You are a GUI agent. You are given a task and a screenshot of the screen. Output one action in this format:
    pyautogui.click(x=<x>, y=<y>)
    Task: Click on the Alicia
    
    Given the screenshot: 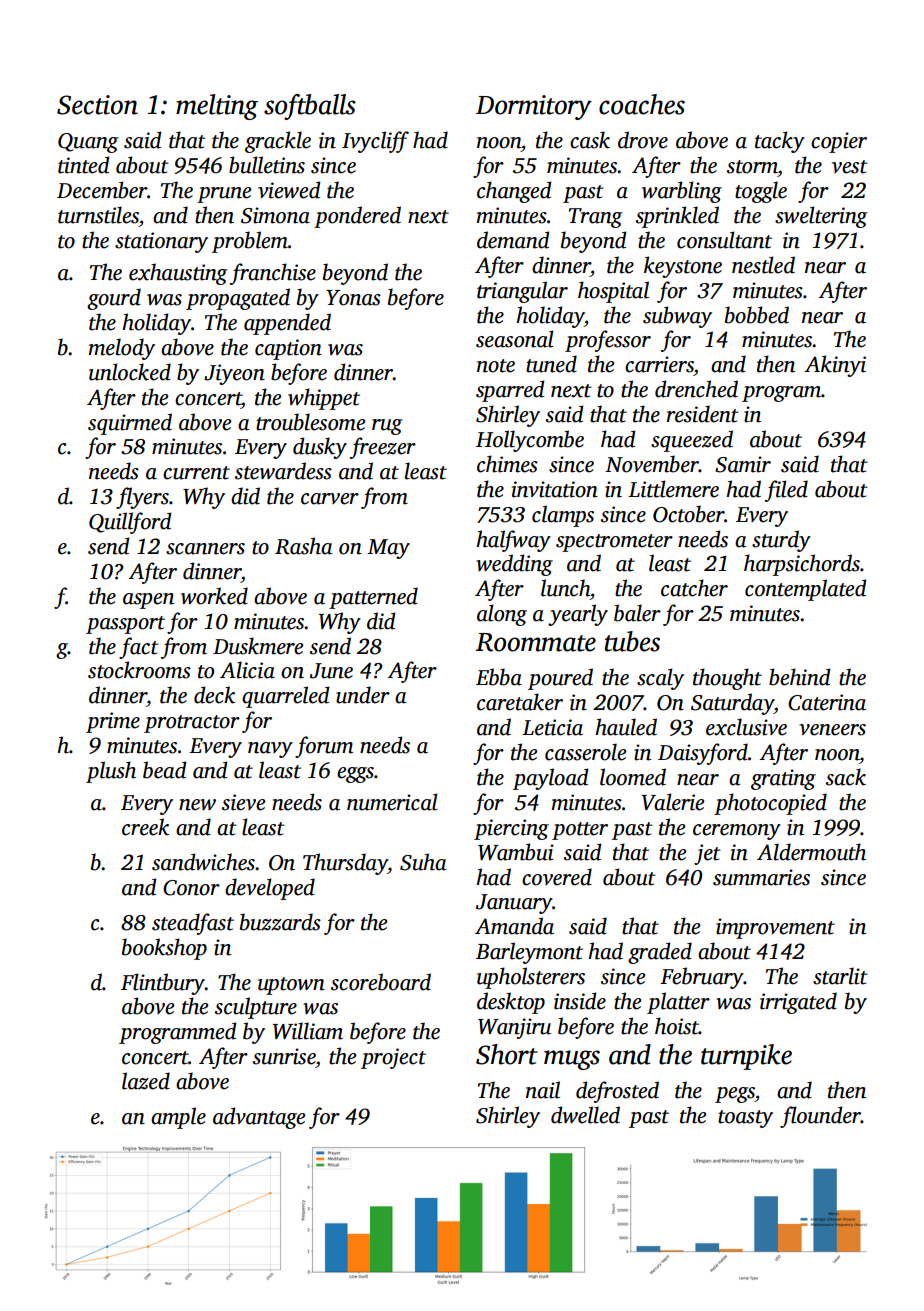 What is the action you would take?
    pyautogui.click(x=247, y=670)
